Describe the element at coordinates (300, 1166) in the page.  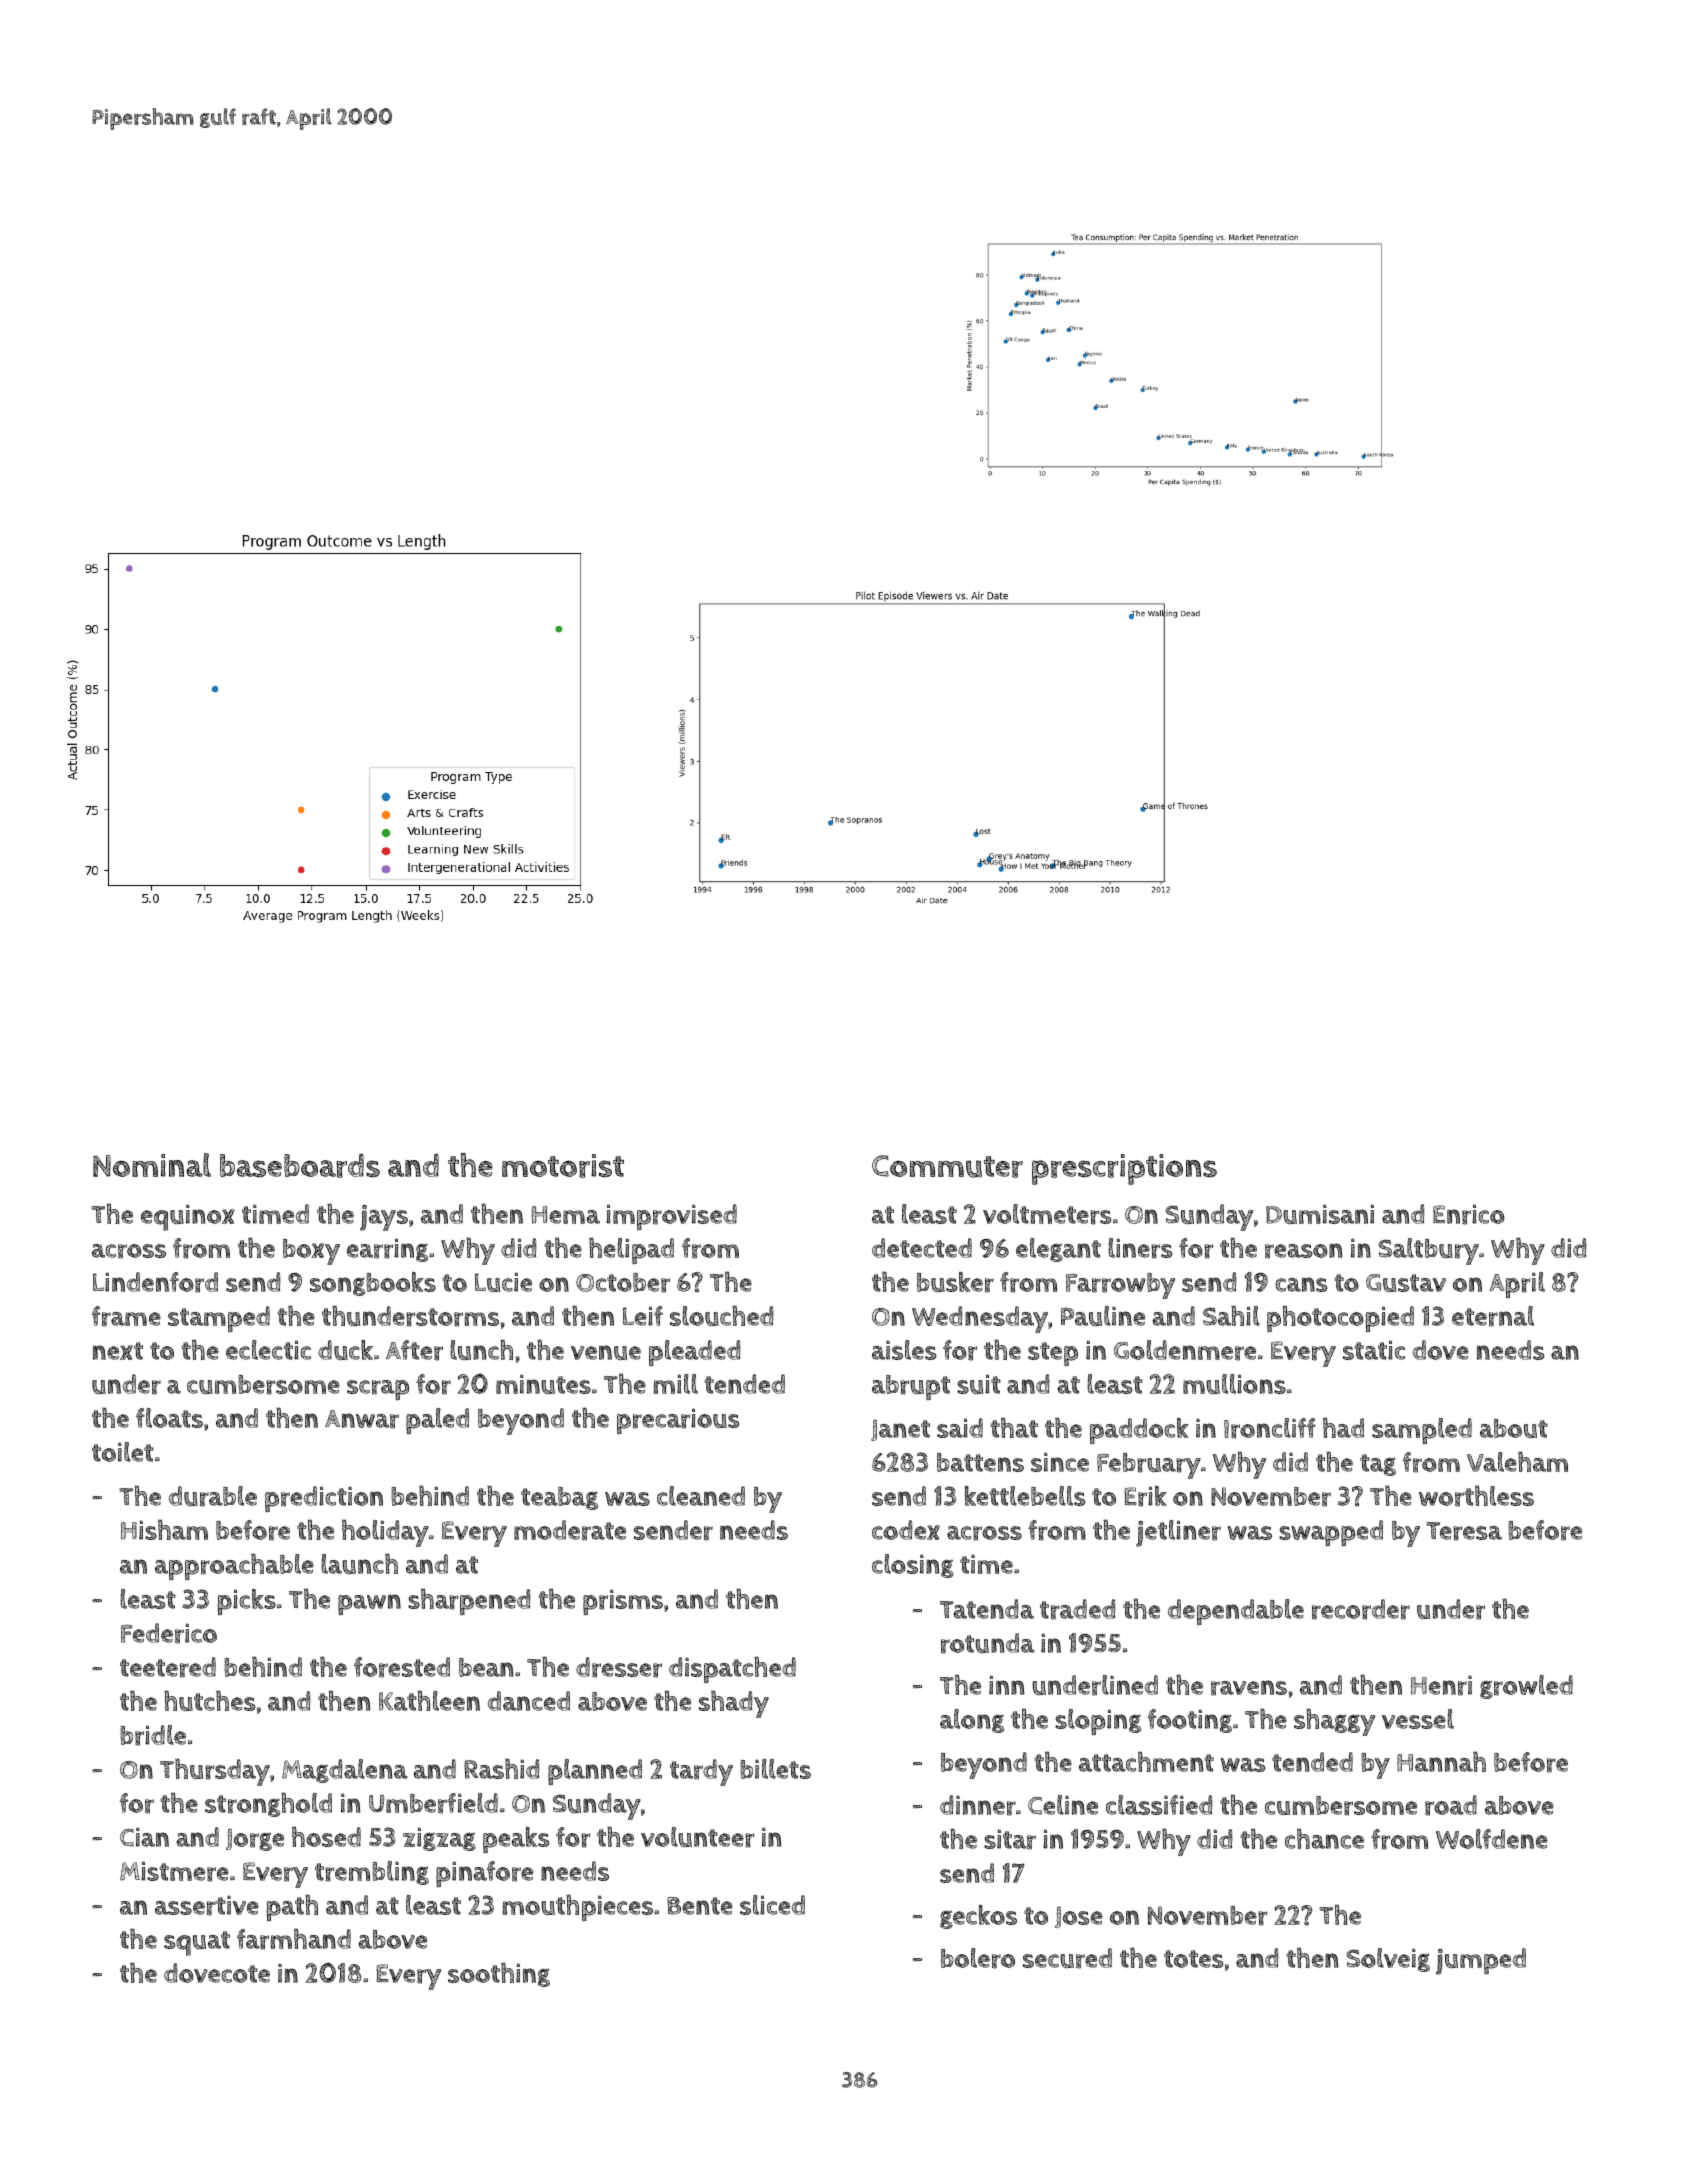
I see `baseboards` at that location.
